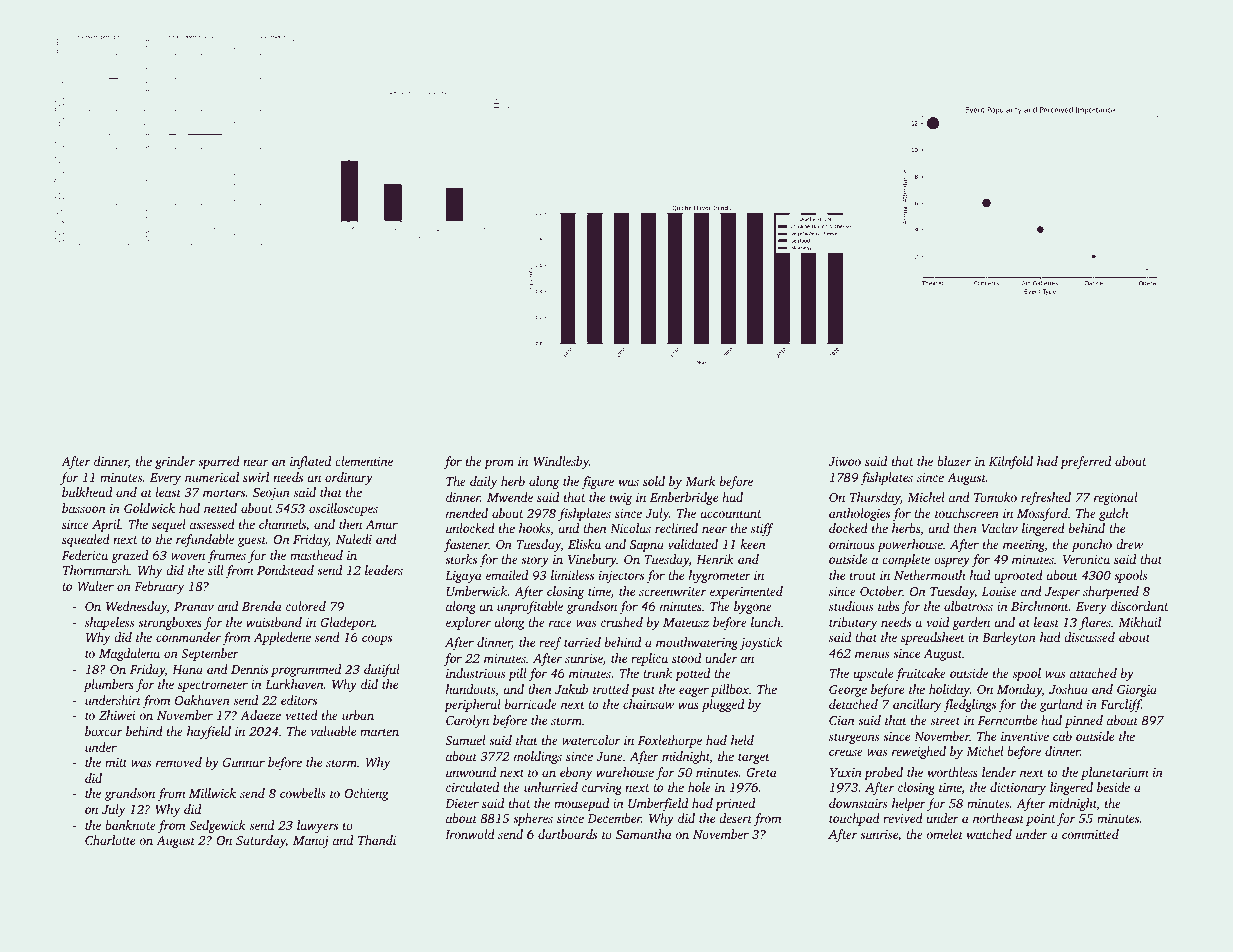  Describe the element at coordinates (967, 513) in the page. I see `touchscreen` at that location.
